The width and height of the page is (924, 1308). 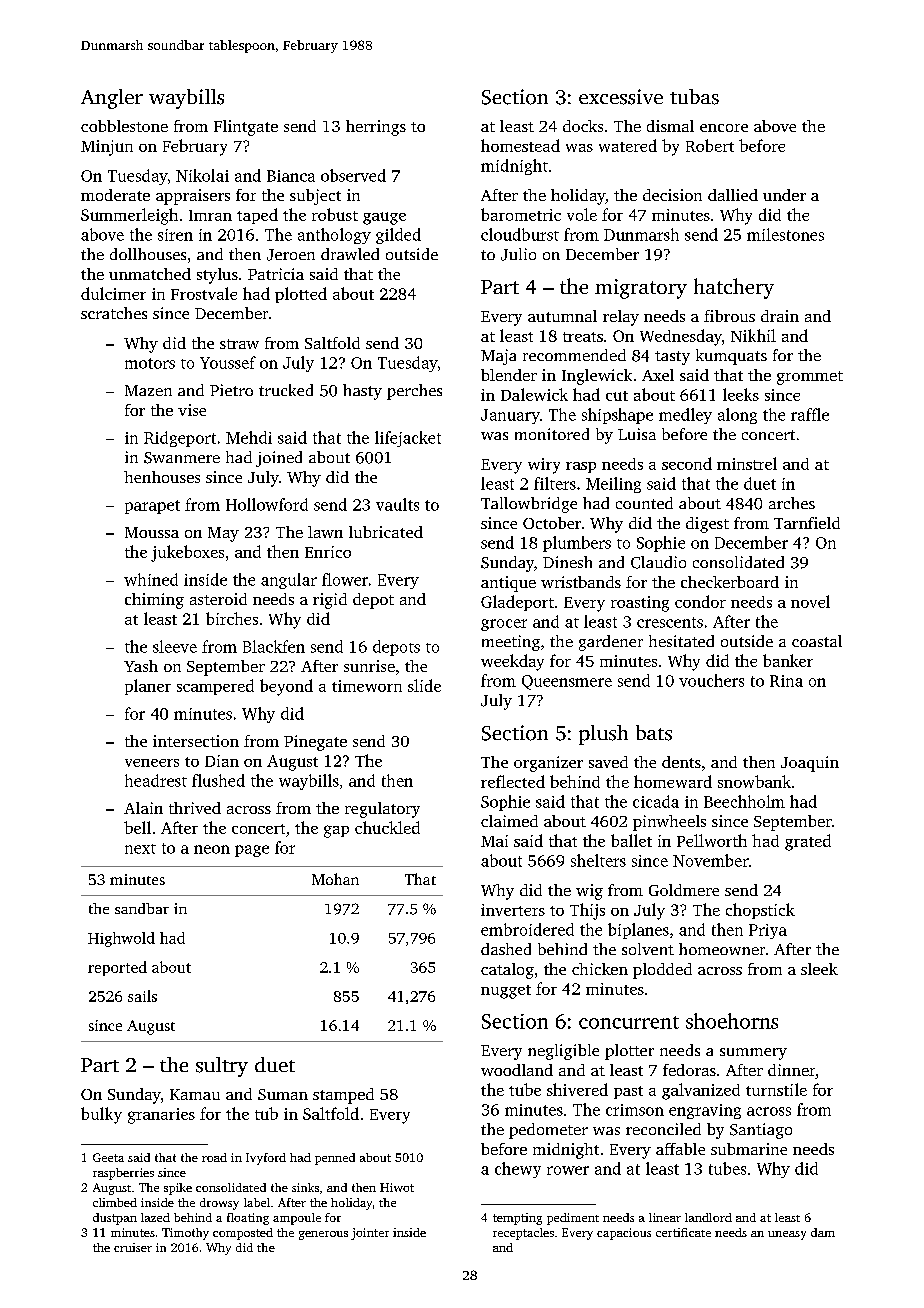 What do you see at coordinates (583, 126) in the page?
I see `docks` at bounding box center [583, 126].
